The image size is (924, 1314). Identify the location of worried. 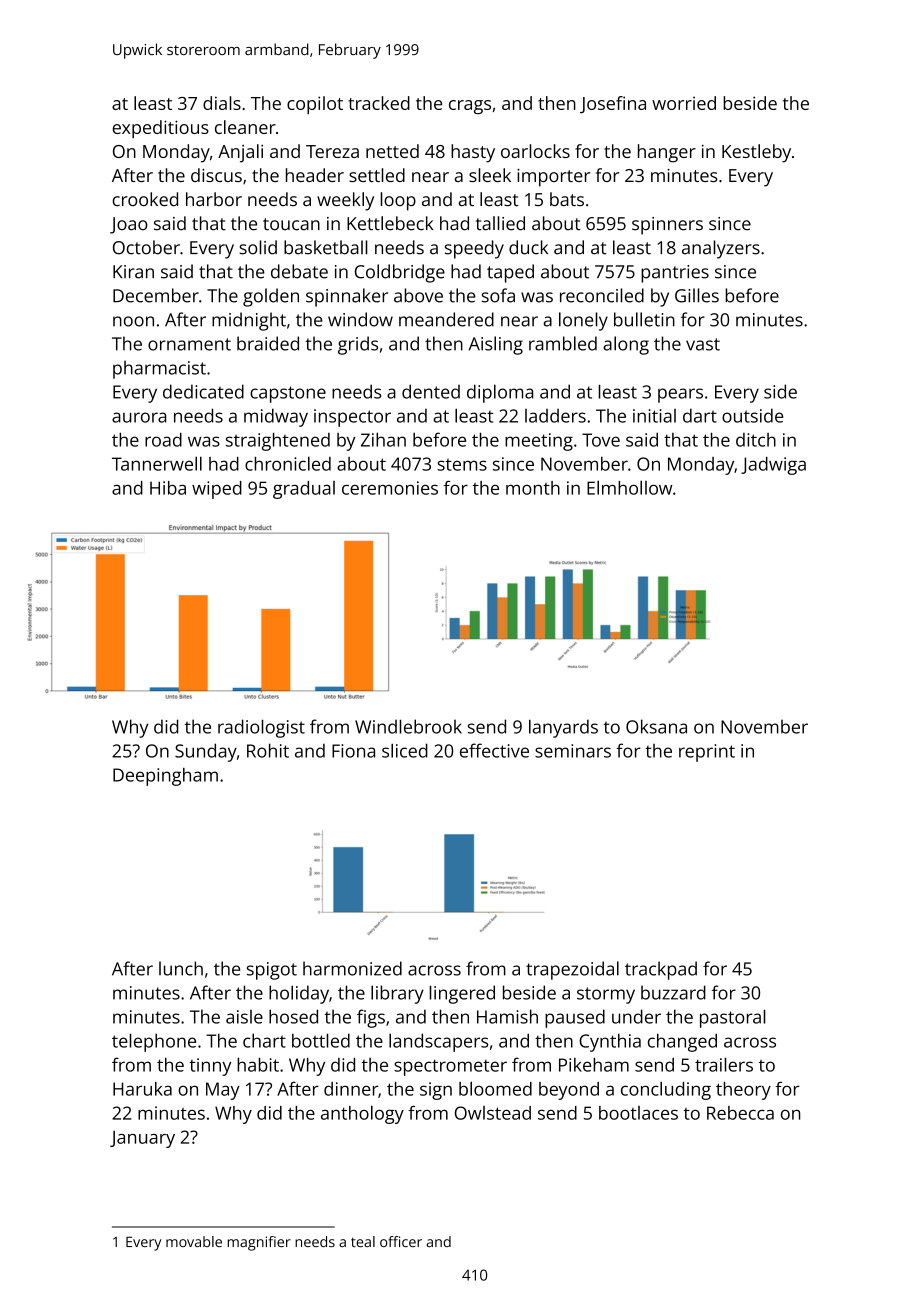
(684, 103).
